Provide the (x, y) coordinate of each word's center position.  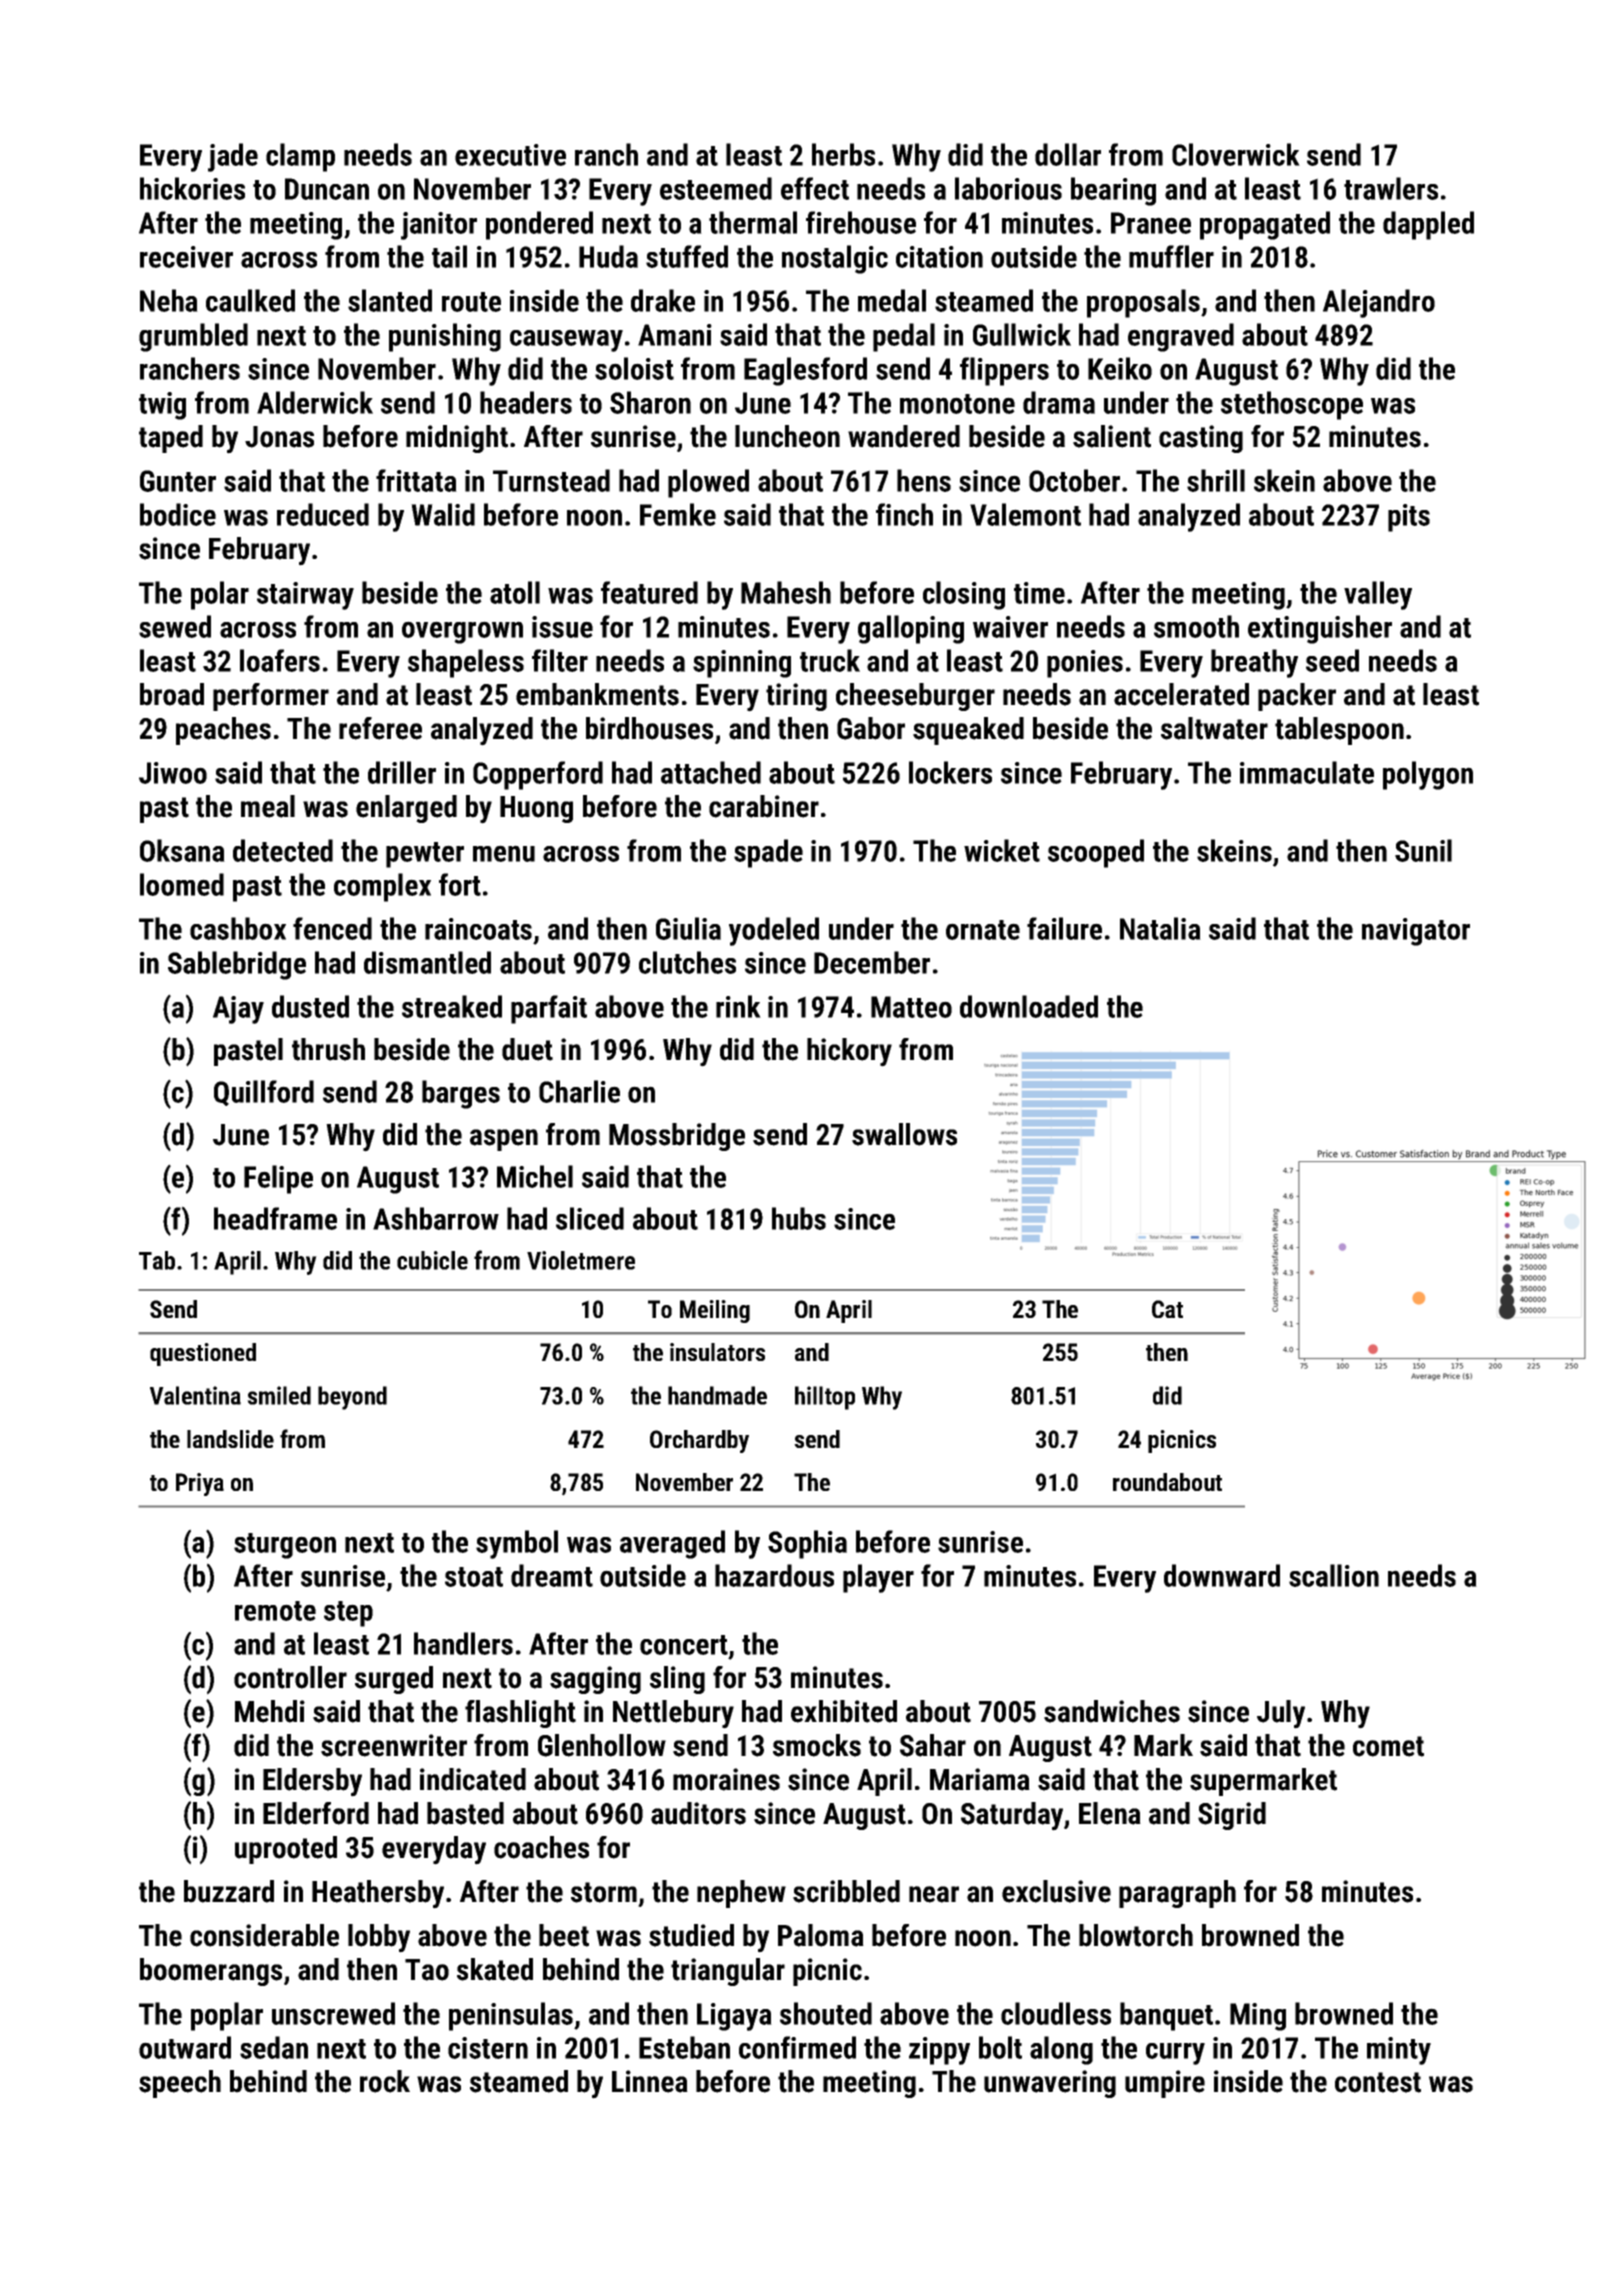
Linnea (650, 2081)
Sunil (1423, 850)
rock (385, 2081)
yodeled (774, 931)
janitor (439, 226)
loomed (182, 884)
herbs (843, 154)
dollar (1068, 154)
